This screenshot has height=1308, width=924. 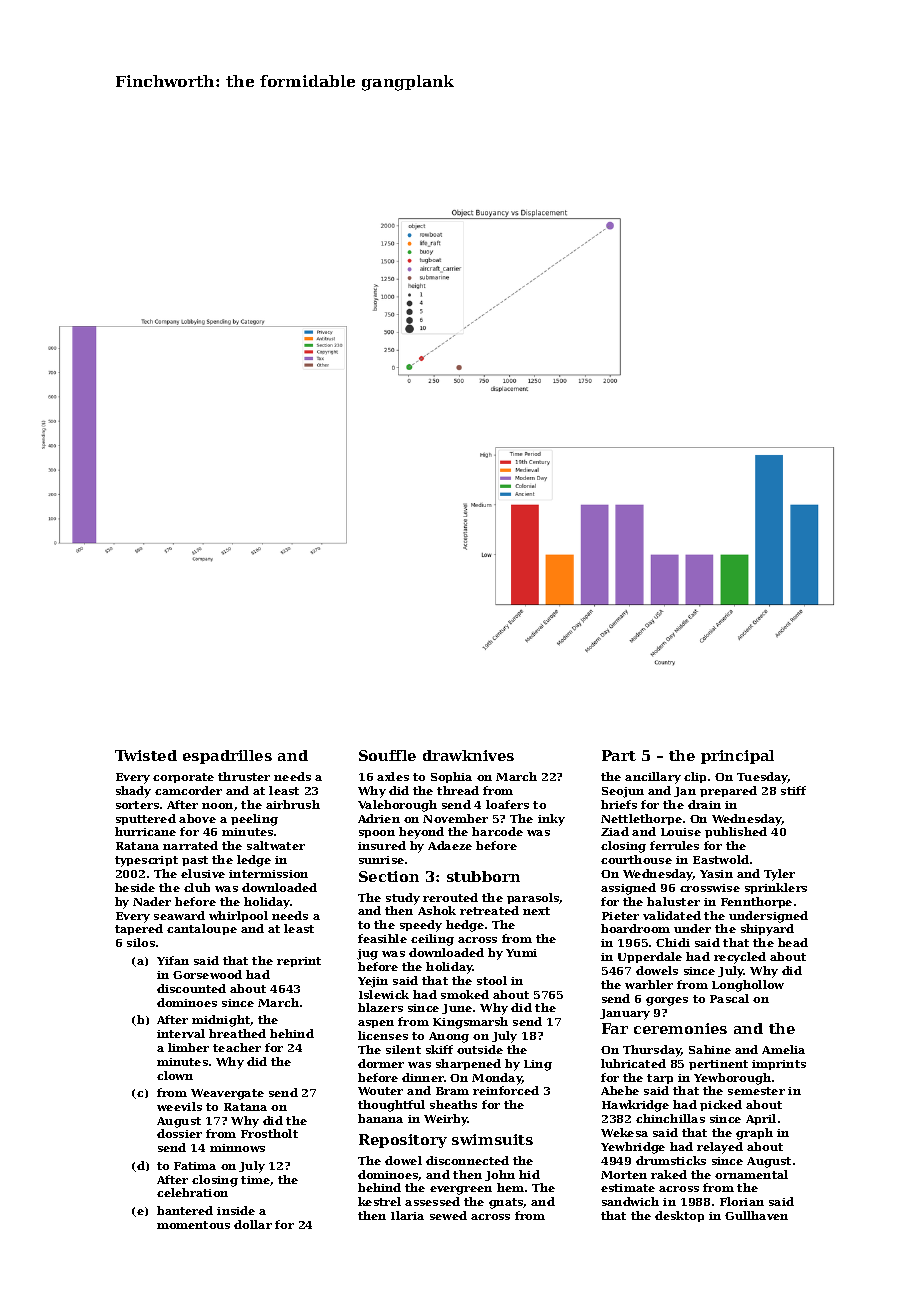 What do you see at coordinates (221, 1021) in the screenshot?
I see `midnight` at bounding box center [221, 1021].
